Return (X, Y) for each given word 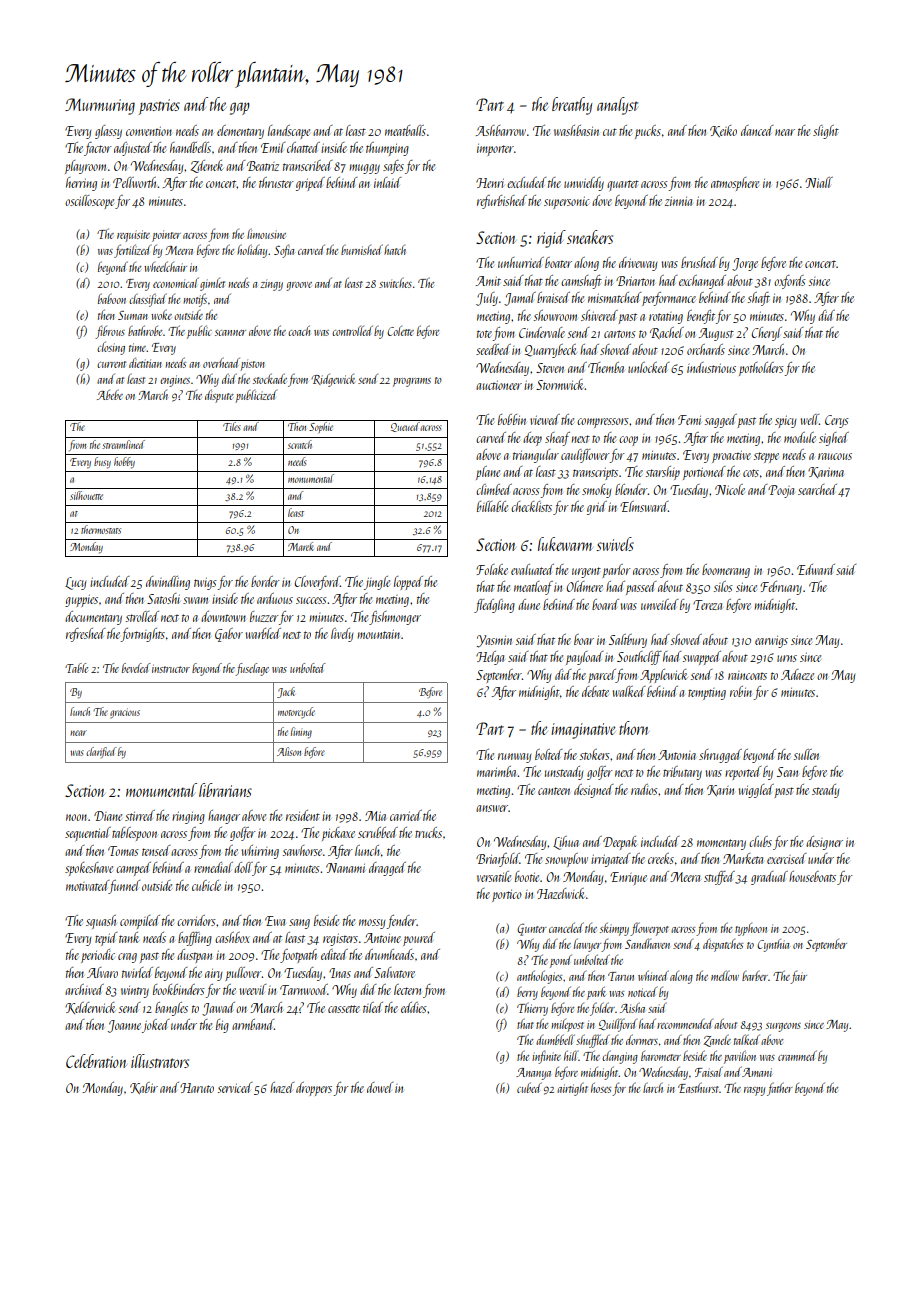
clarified (101, 752)
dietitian (145, 362)
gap (240, 108)
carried (406, 815)
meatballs (405, 130)
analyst (618, 106)
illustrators (160, 1061)
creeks (661, 858)
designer (824, 843)
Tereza (707, 605)
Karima (826, 472)
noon (76, 817)
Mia (375, 816)
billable (492, 506)
